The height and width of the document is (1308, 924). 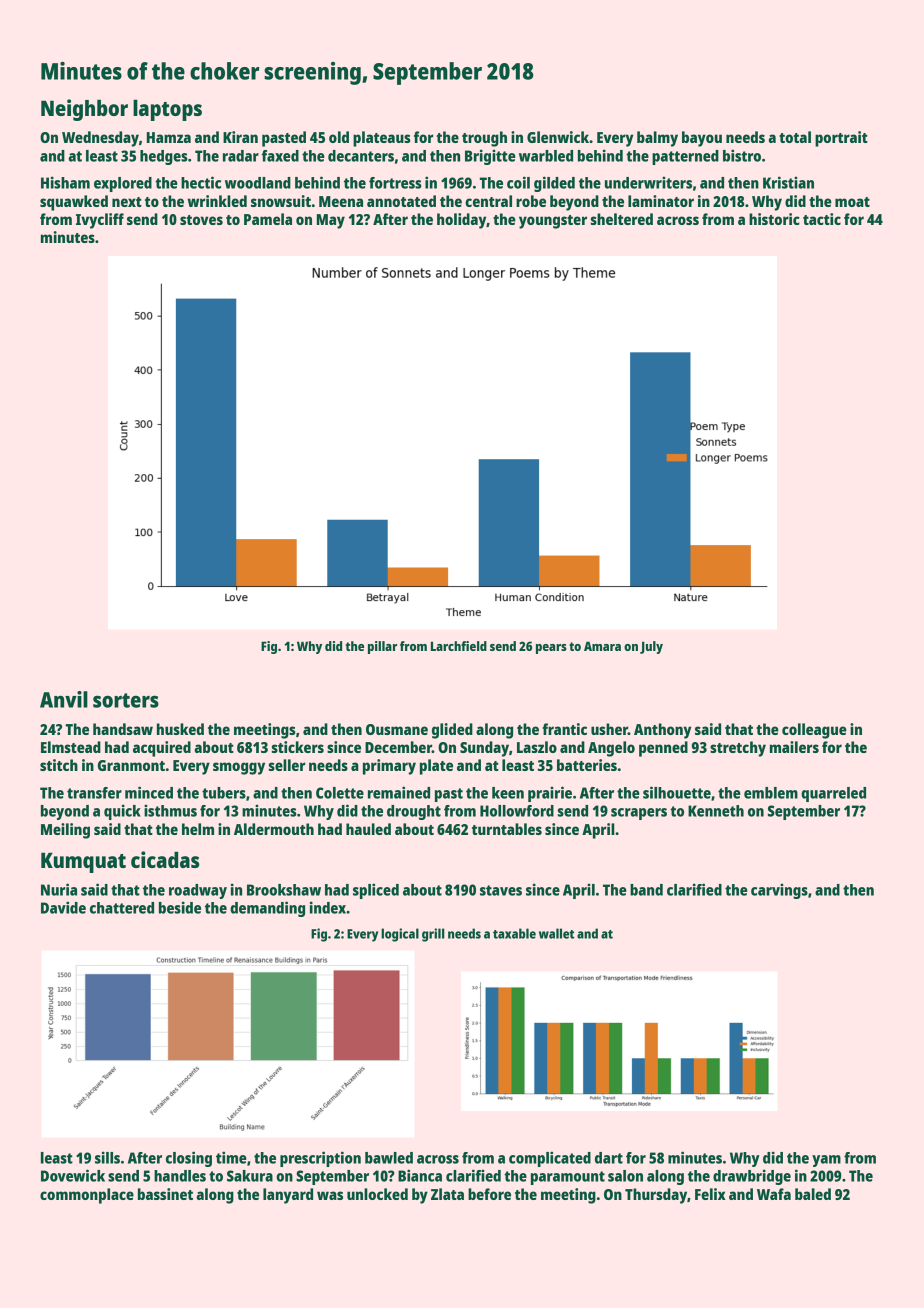 What do you see at coordinates (64, 699) in the document?
I see `Anvil` at bounding box center [64, 699].
